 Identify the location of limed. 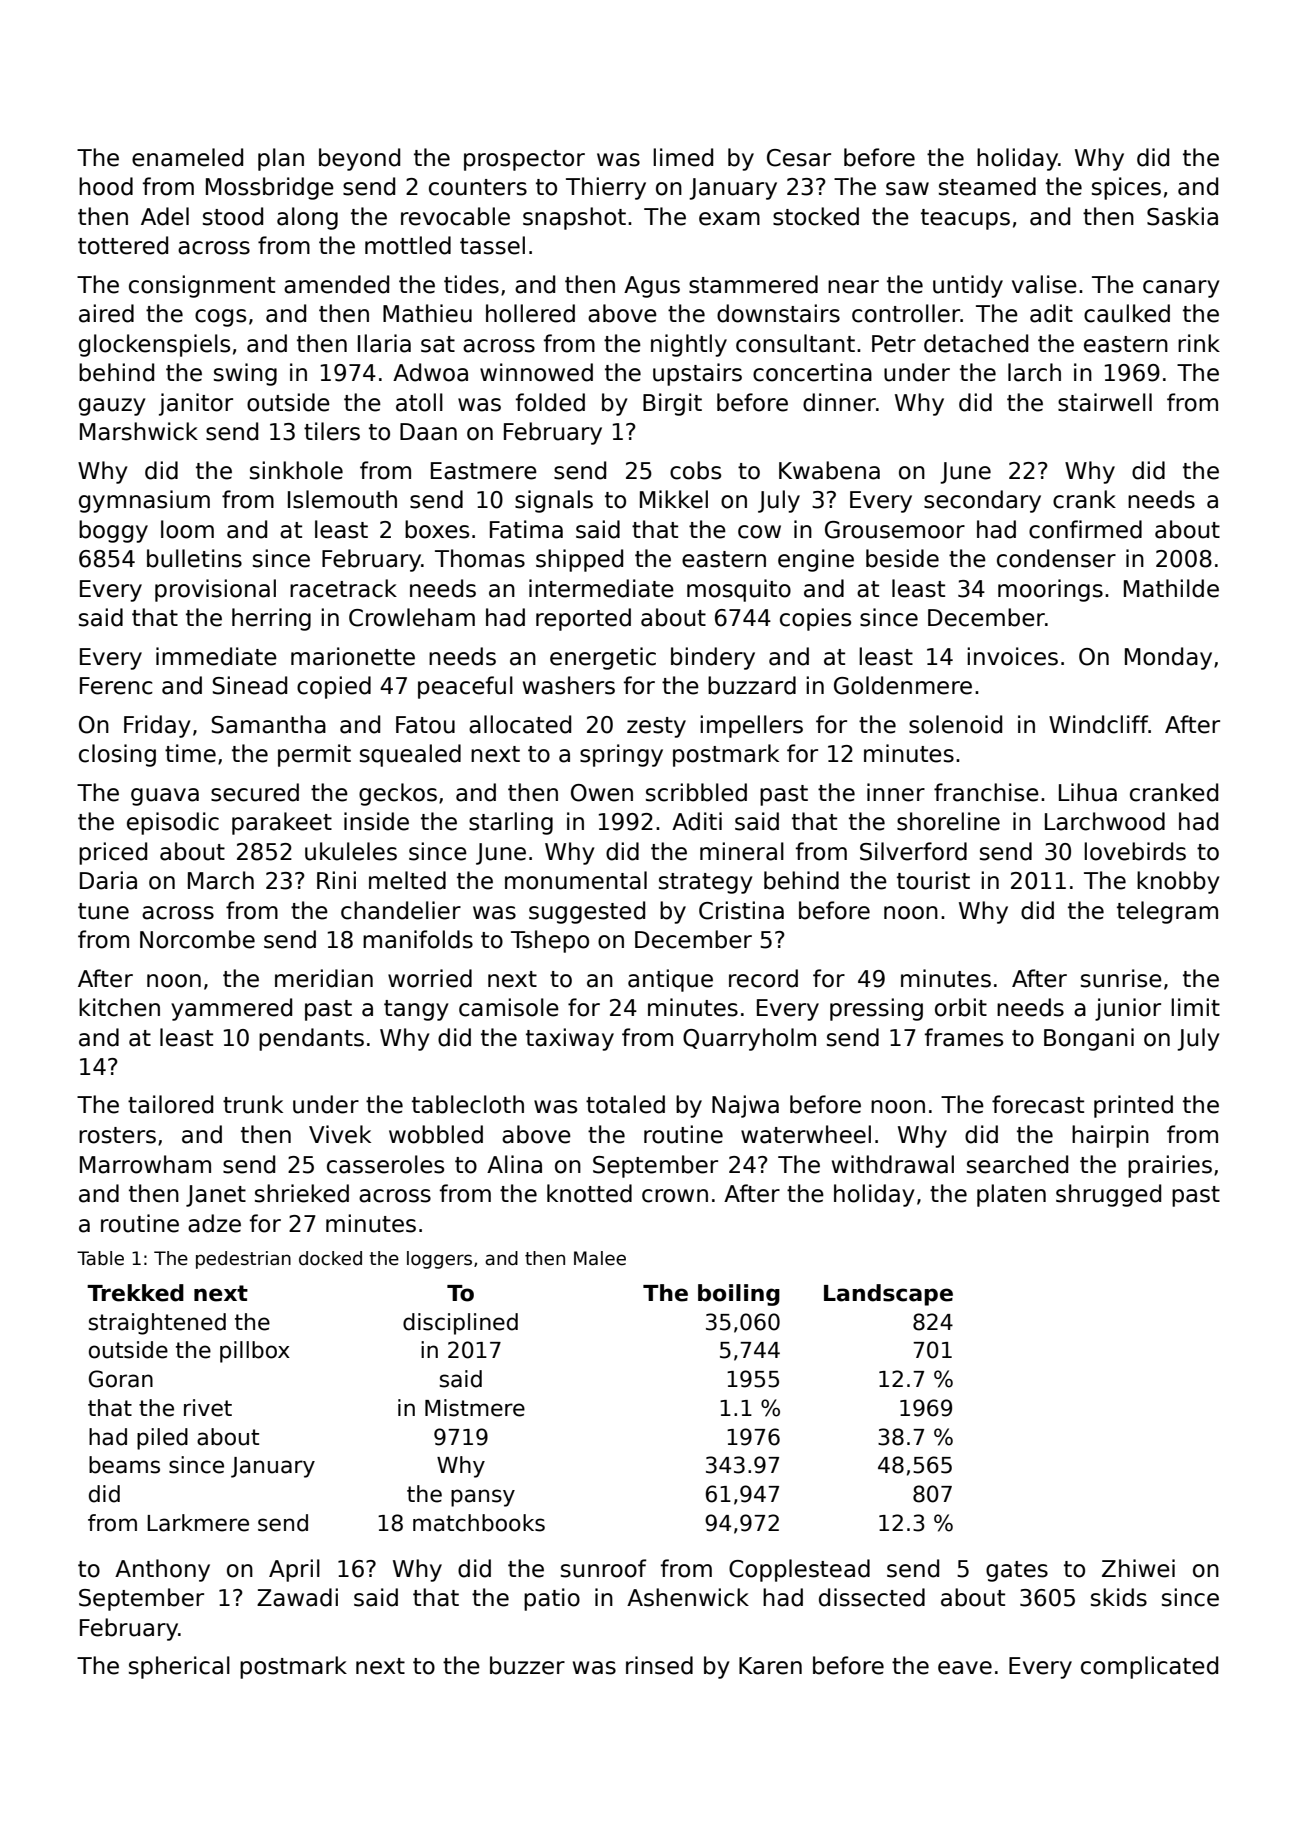
(683, 157).
